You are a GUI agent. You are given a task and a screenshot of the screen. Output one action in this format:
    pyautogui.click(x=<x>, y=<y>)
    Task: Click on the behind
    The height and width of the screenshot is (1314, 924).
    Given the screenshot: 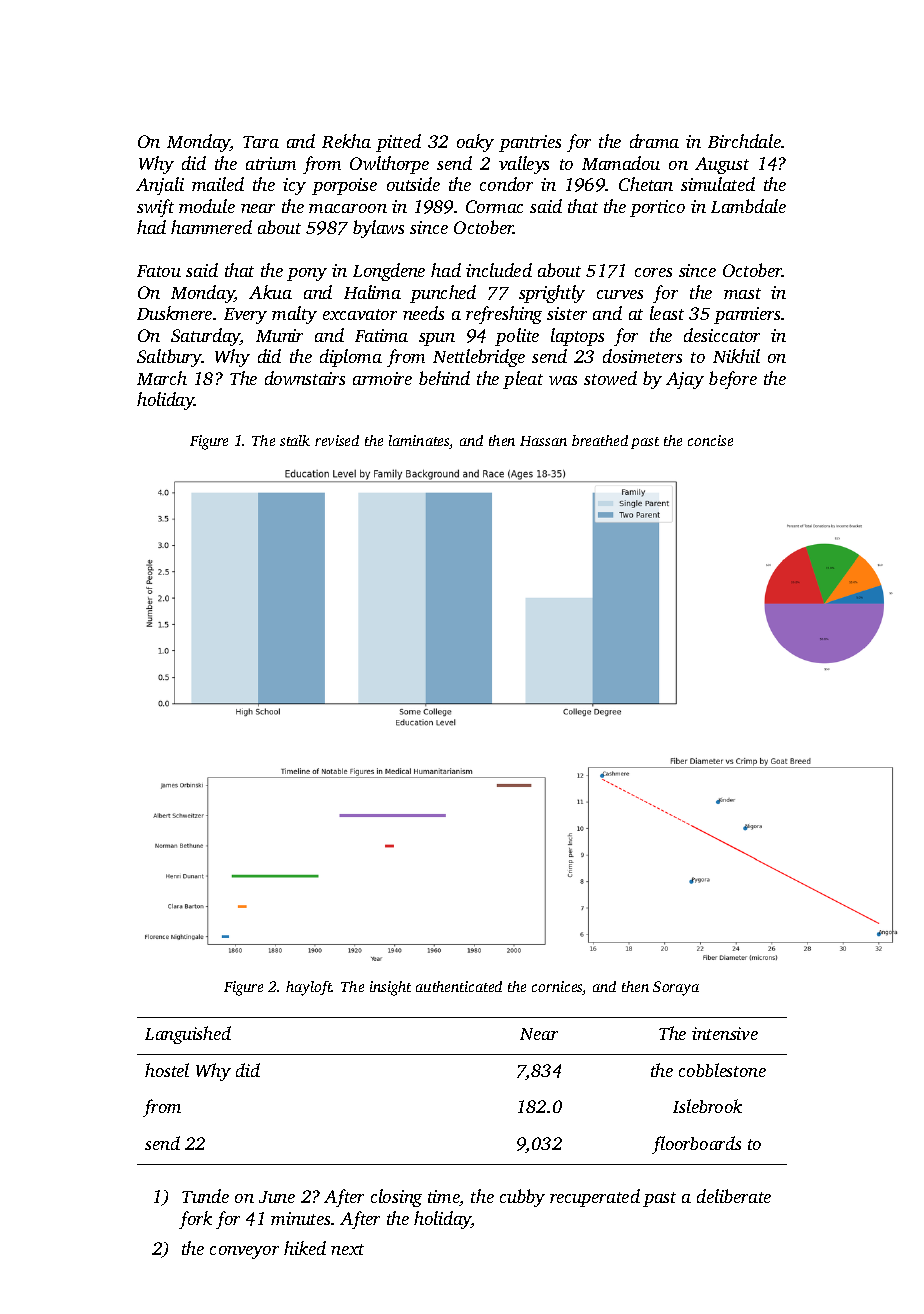 What is the action you would take?
    pyautogui.click(x=444, y=378)
